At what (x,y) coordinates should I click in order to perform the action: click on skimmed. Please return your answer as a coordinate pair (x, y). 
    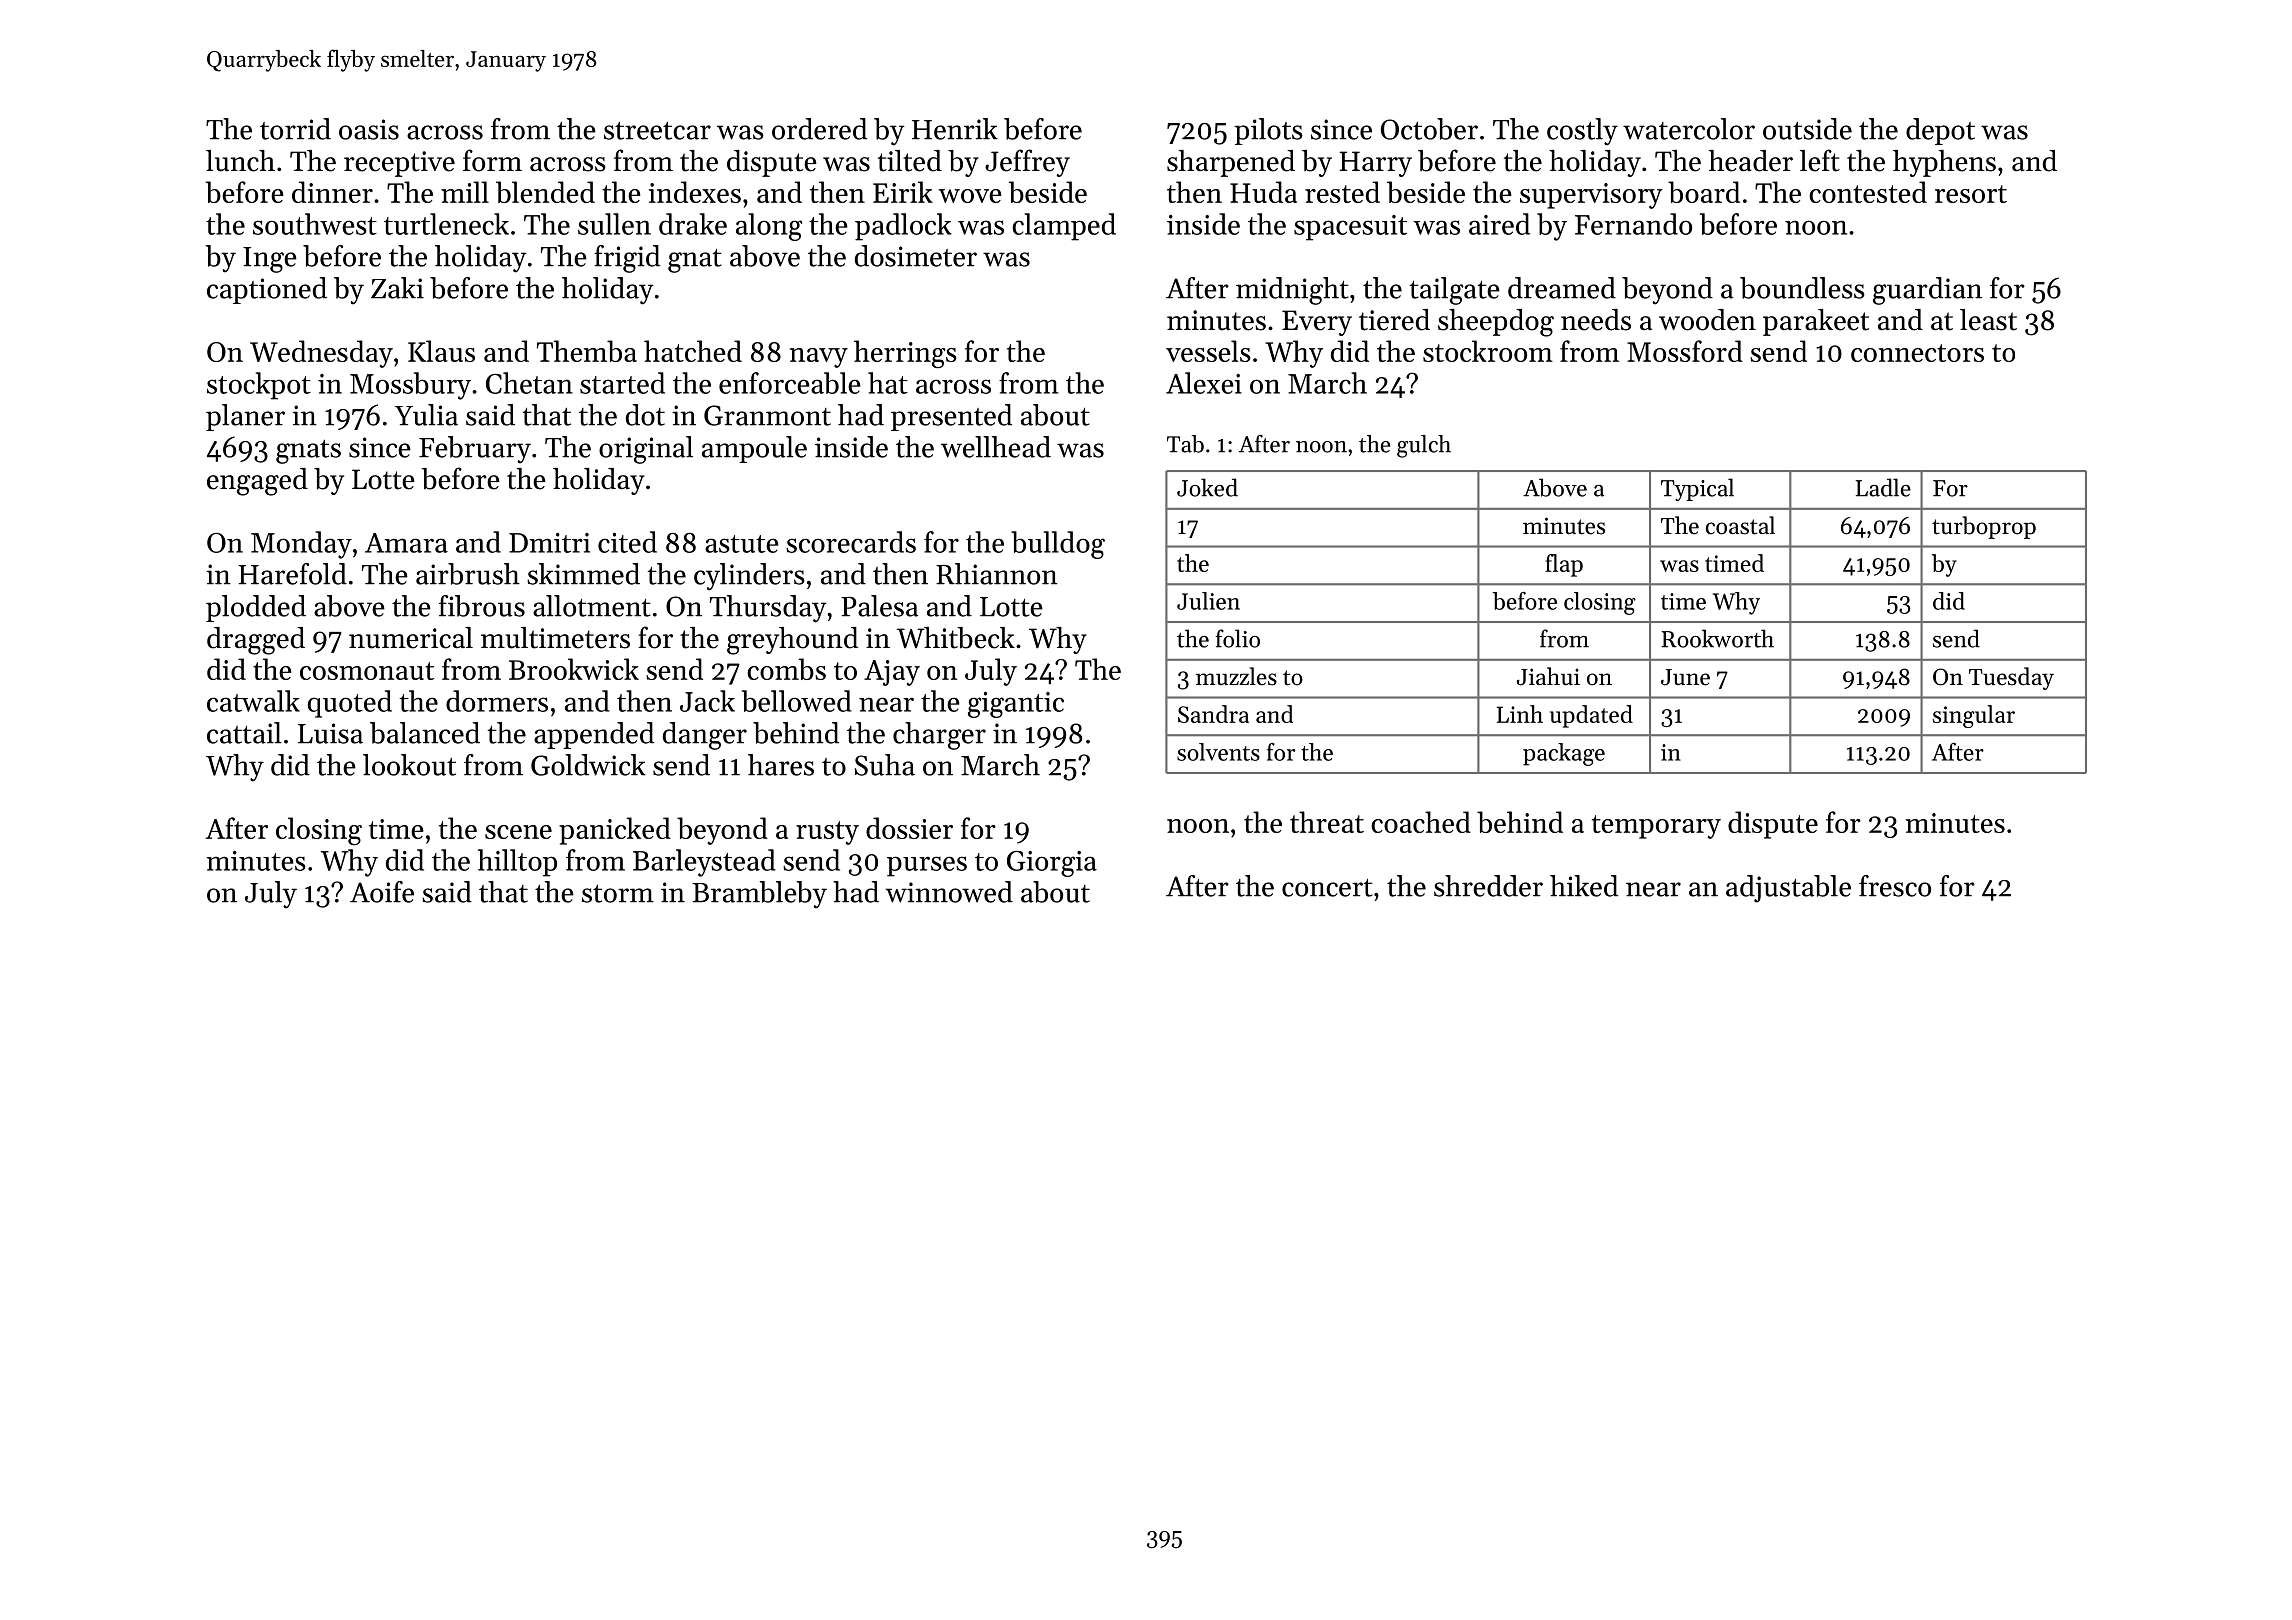
    Looking at the image, I should click on (583, 574).
